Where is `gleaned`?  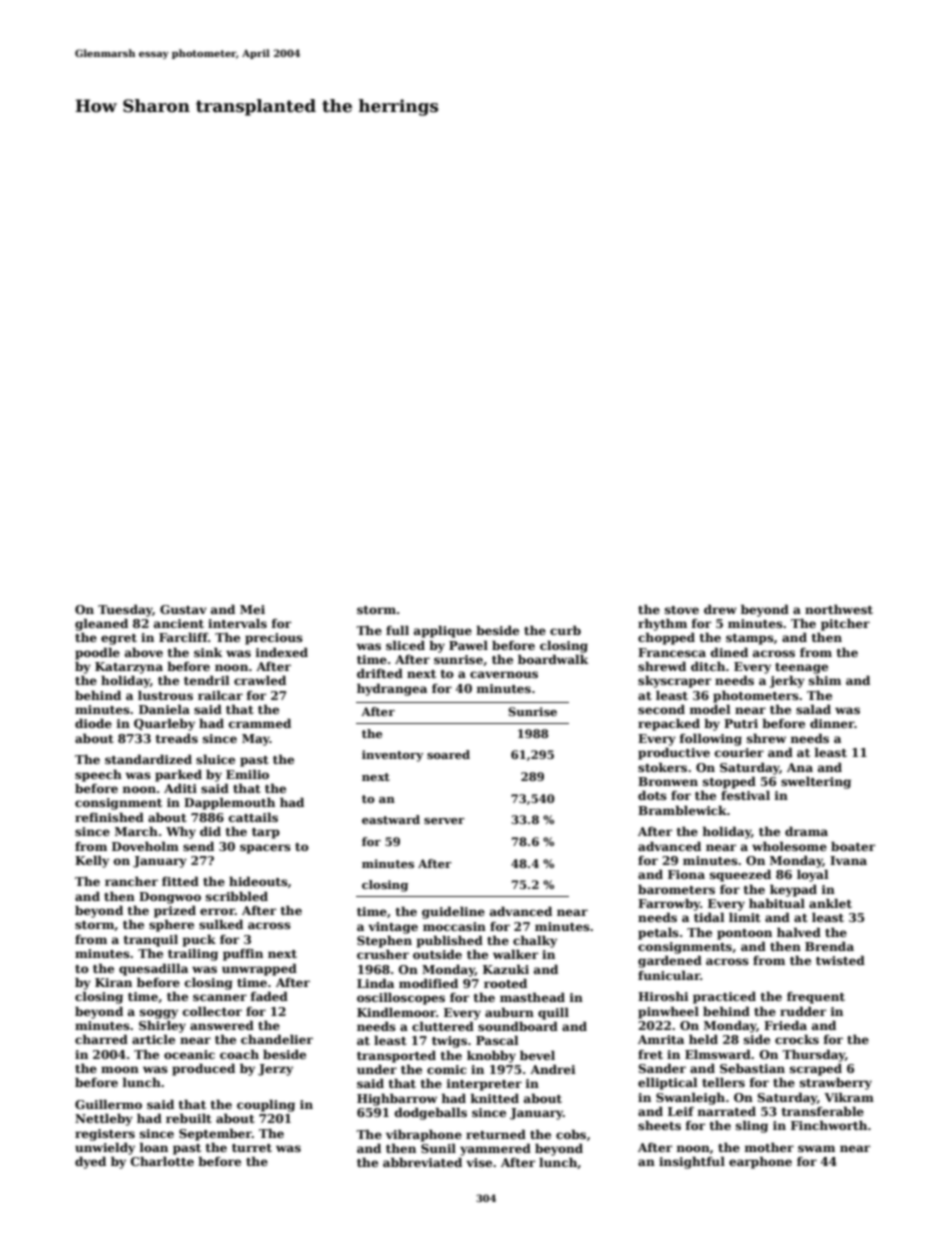
gleaned is located at coordinates (101, 624).
